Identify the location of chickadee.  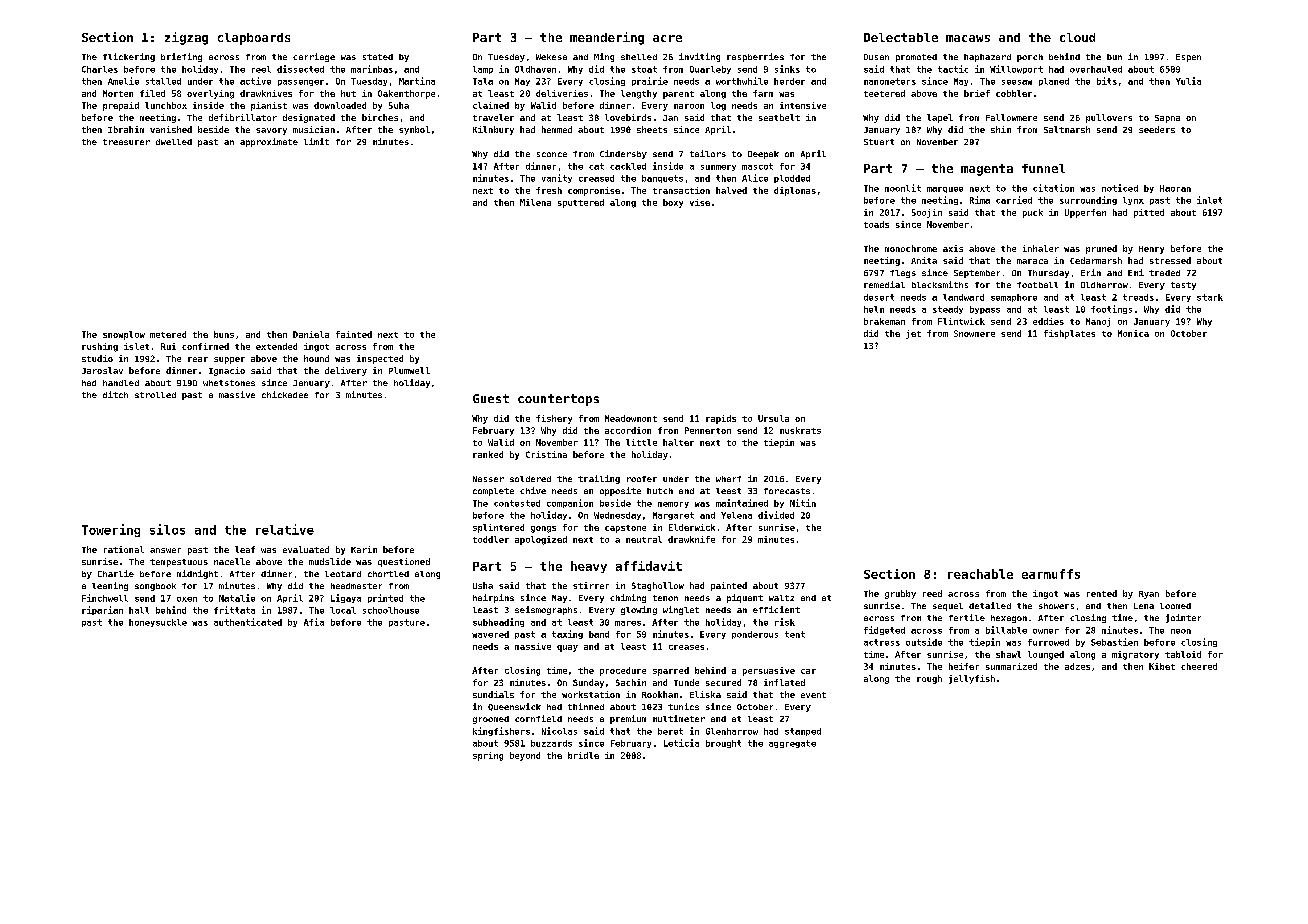
(285, 394).
